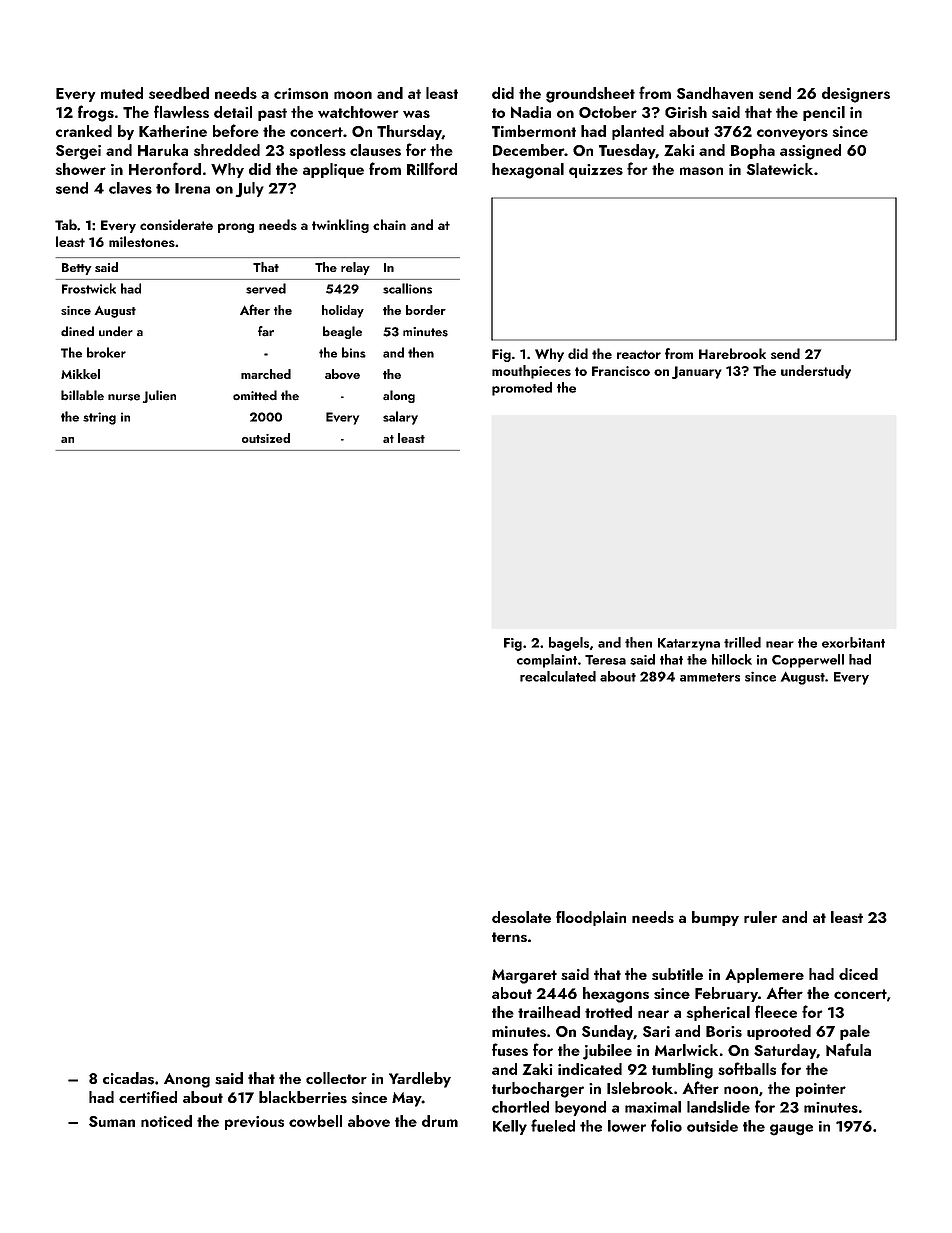 The height and width of the page is (1233, 952). What do you see at coordinates (569, 644) in the page?
I see `bagels` at bounding box center [569, 644].
